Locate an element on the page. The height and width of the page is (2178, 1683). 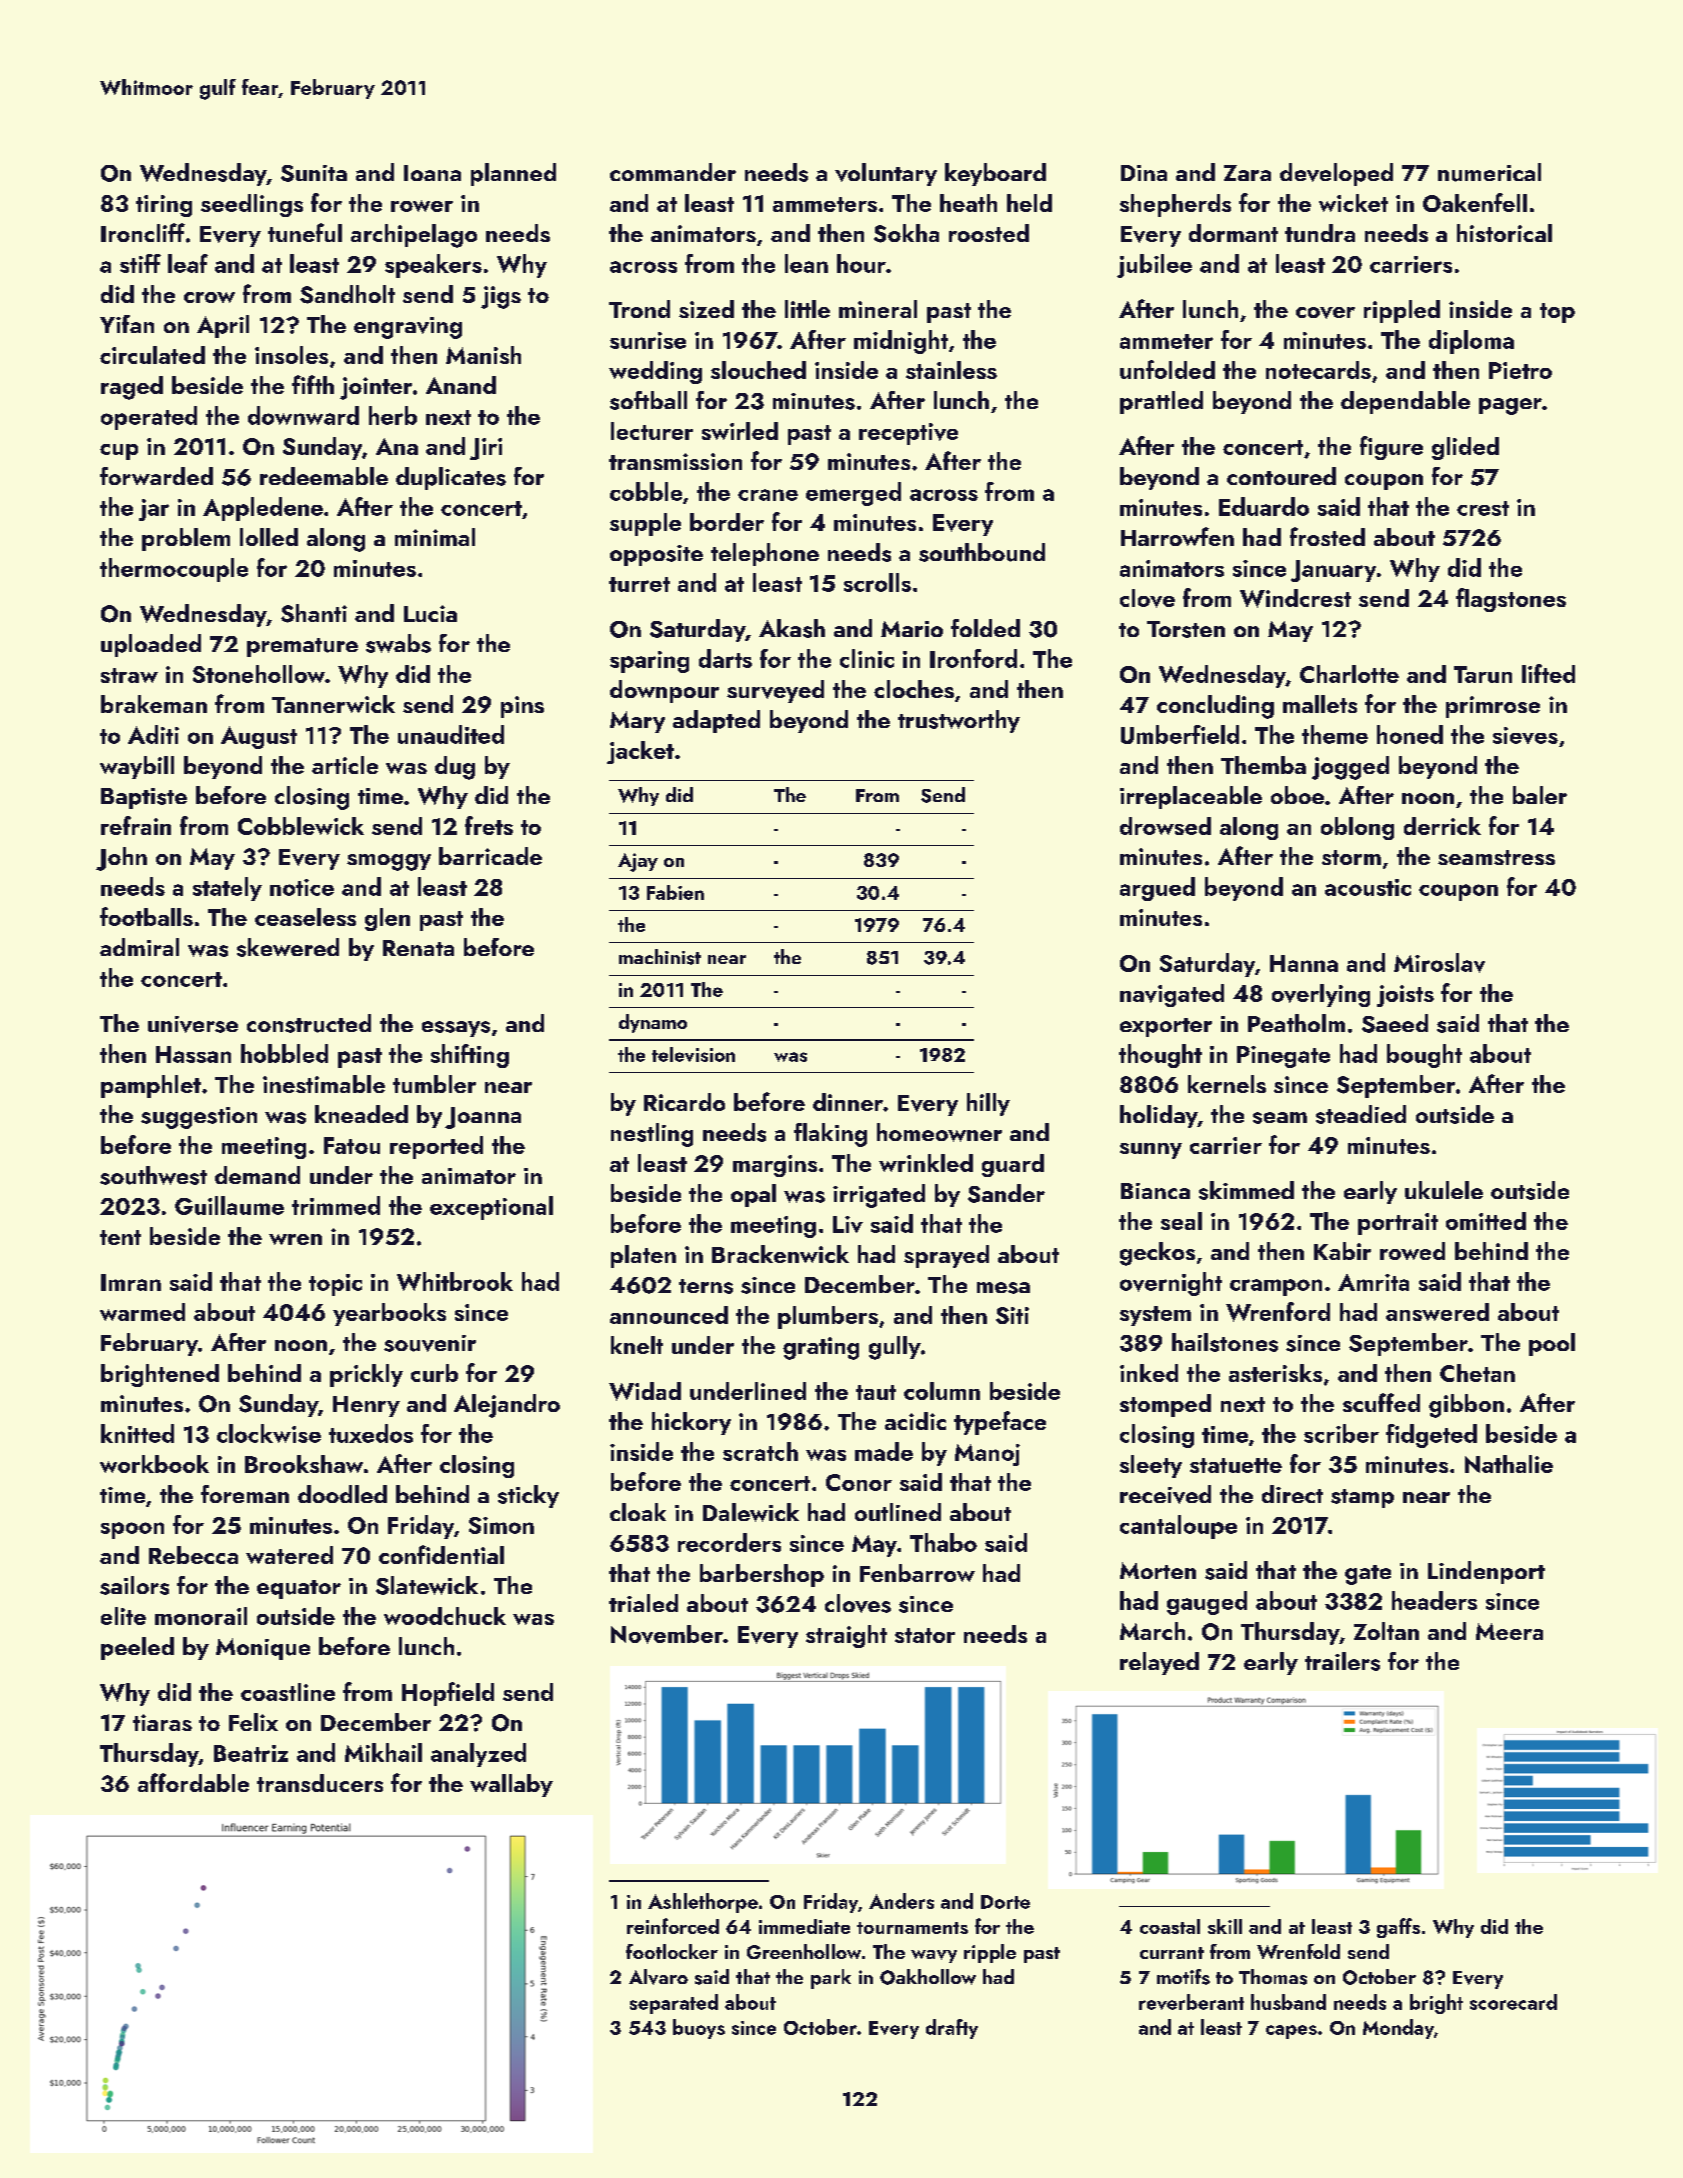
commander is located at coordinates (673, 172).
